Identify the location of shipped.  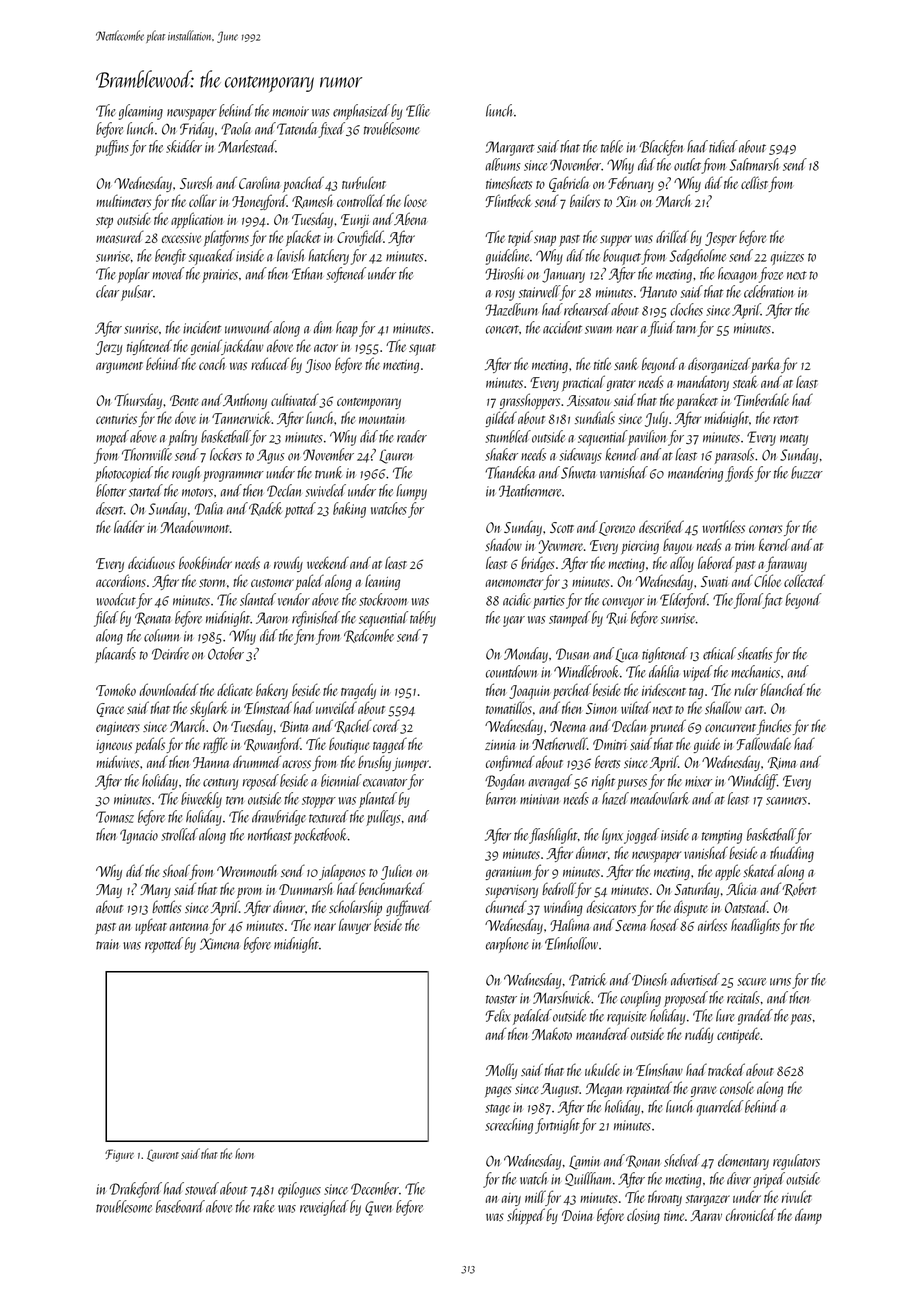
(526, 1216).
